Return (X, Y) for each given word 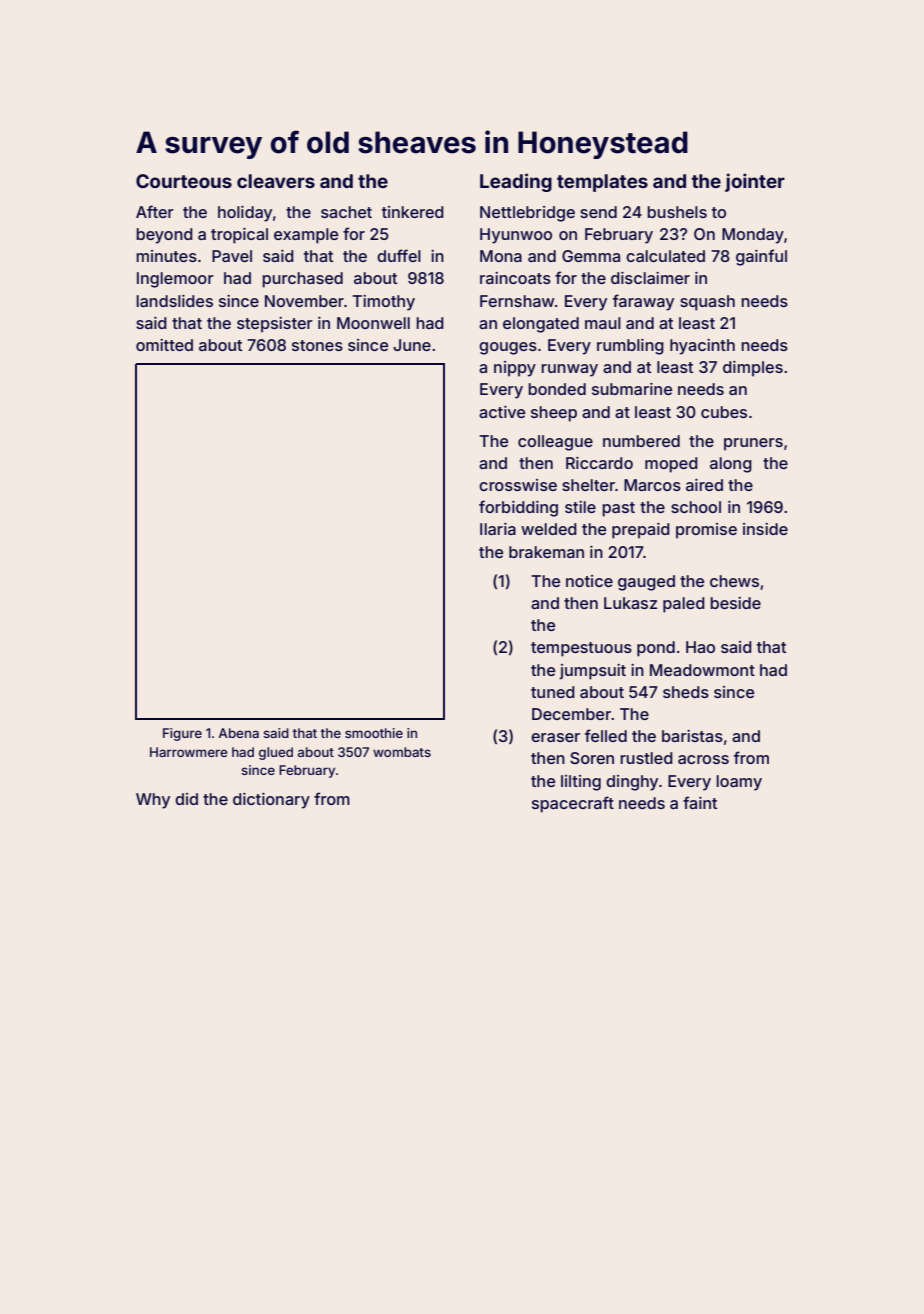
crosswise (518, 485)
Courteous (184, 181)
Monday (753, 236)
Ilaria (498, 529)
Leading (516, 182)
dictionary (271, 801)
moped (671, 465)
